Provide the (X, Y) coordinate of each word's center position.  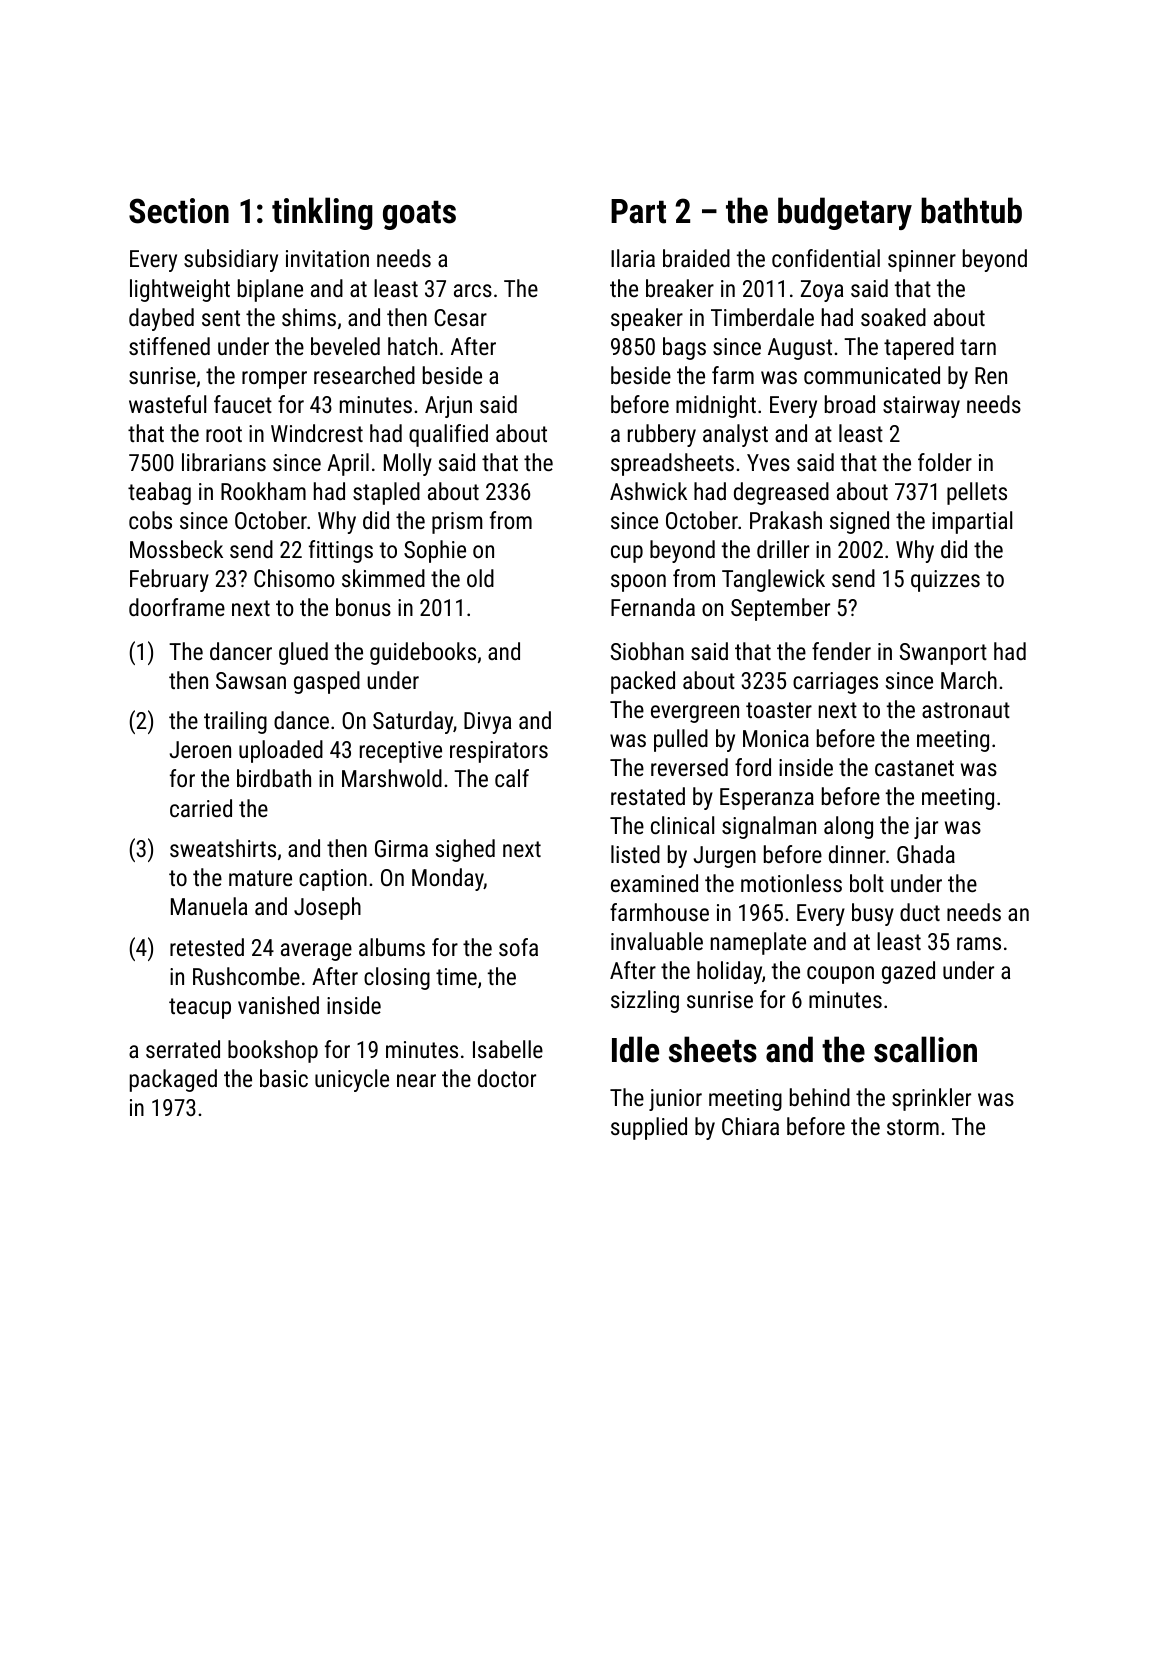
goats (419, 215)
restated (648, 796)
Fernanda (653, 607)
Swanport (943, 654)
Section (179, 211)
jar (926, 828)
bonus (363, 607)
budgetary (845, 213)
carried (201, 808)
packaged (173, 1080)
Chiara (750, 1126)
